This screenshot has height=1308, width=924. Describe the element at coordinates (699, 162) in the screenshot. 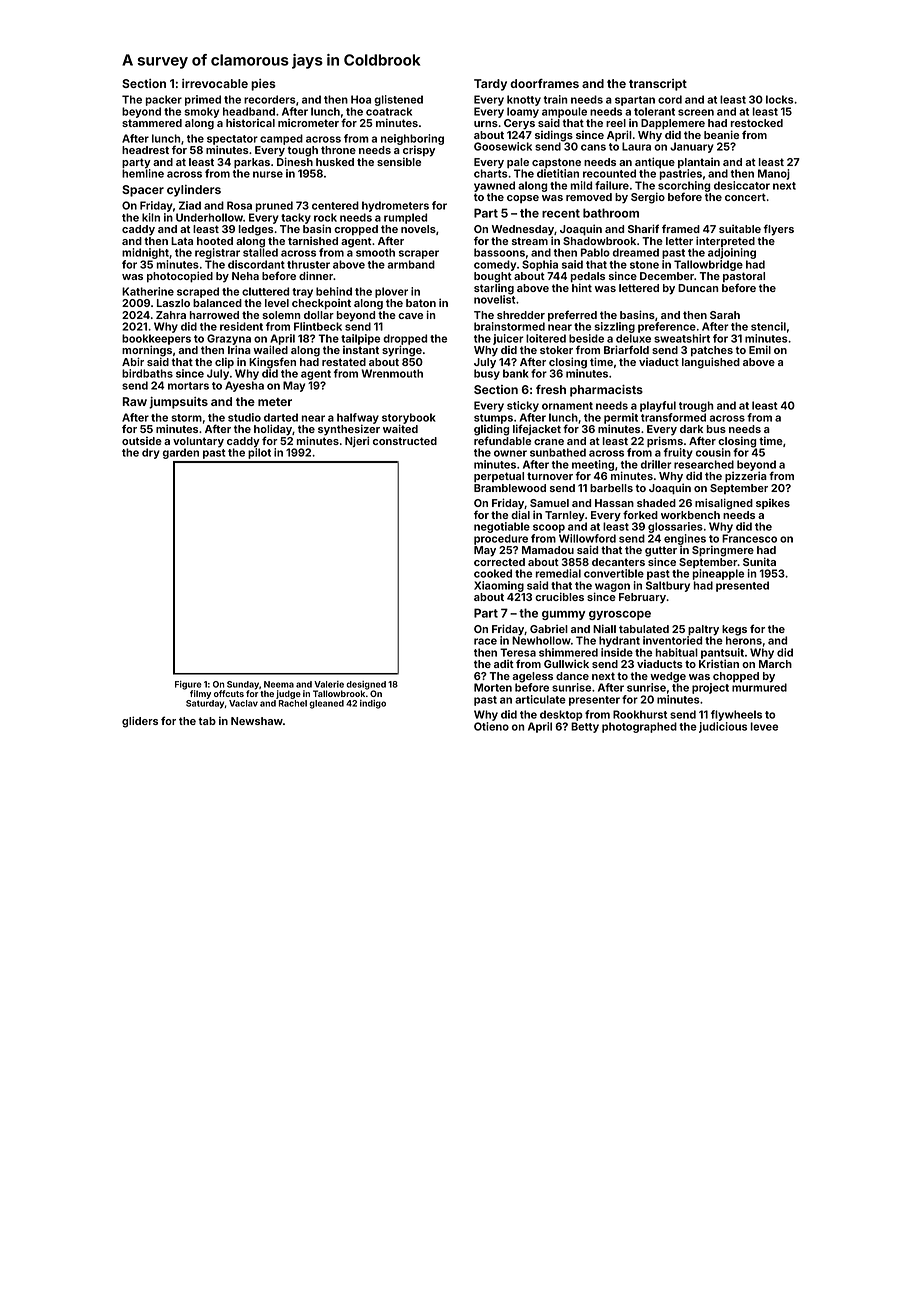

I see `plantain` at that location.
